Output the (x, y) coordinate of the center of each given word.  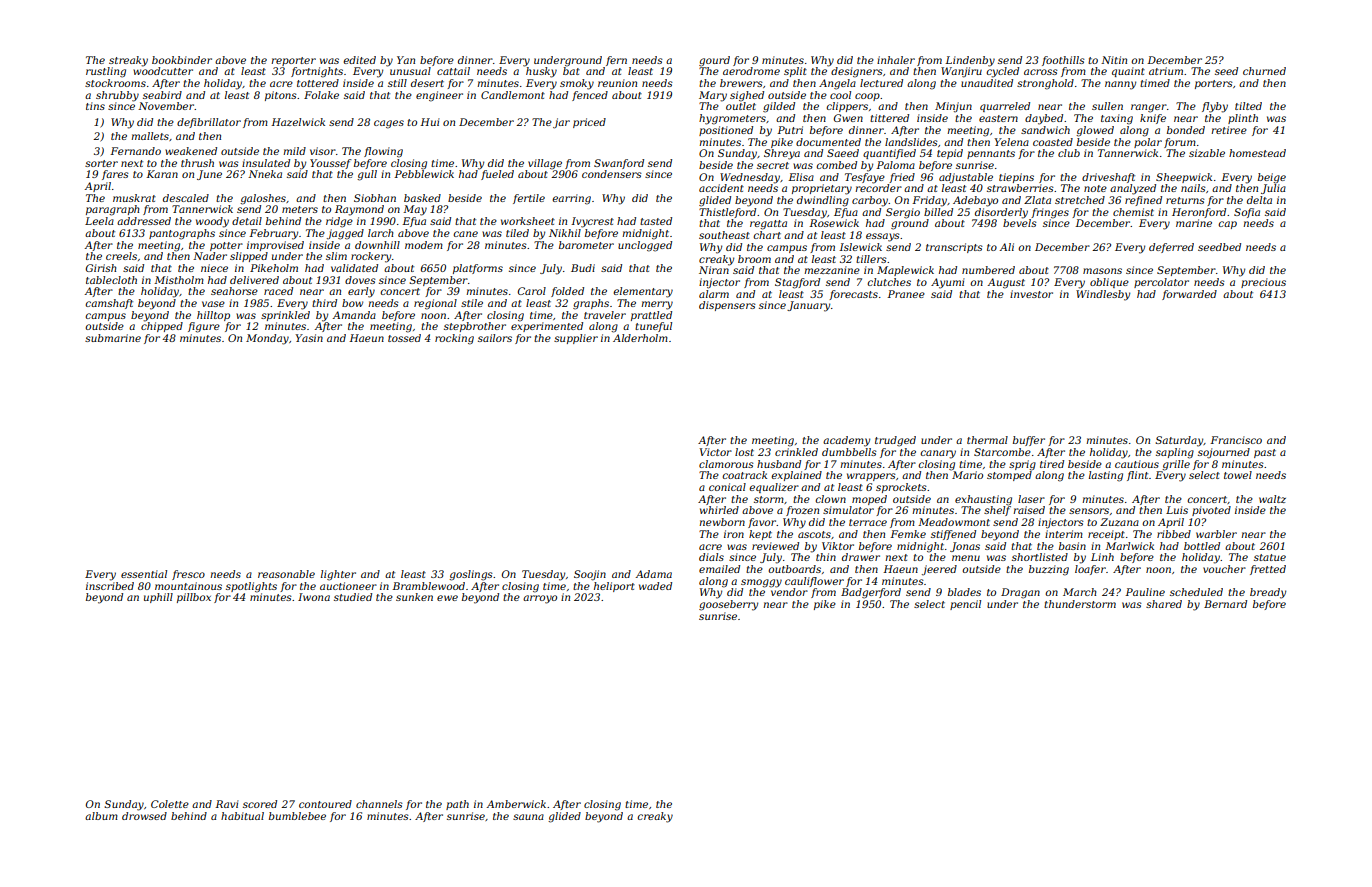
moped (869, 500)
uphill (158, 598)
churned (1264, 71)
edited (359, 60)
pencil (965, 605)
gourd (714, 61)
